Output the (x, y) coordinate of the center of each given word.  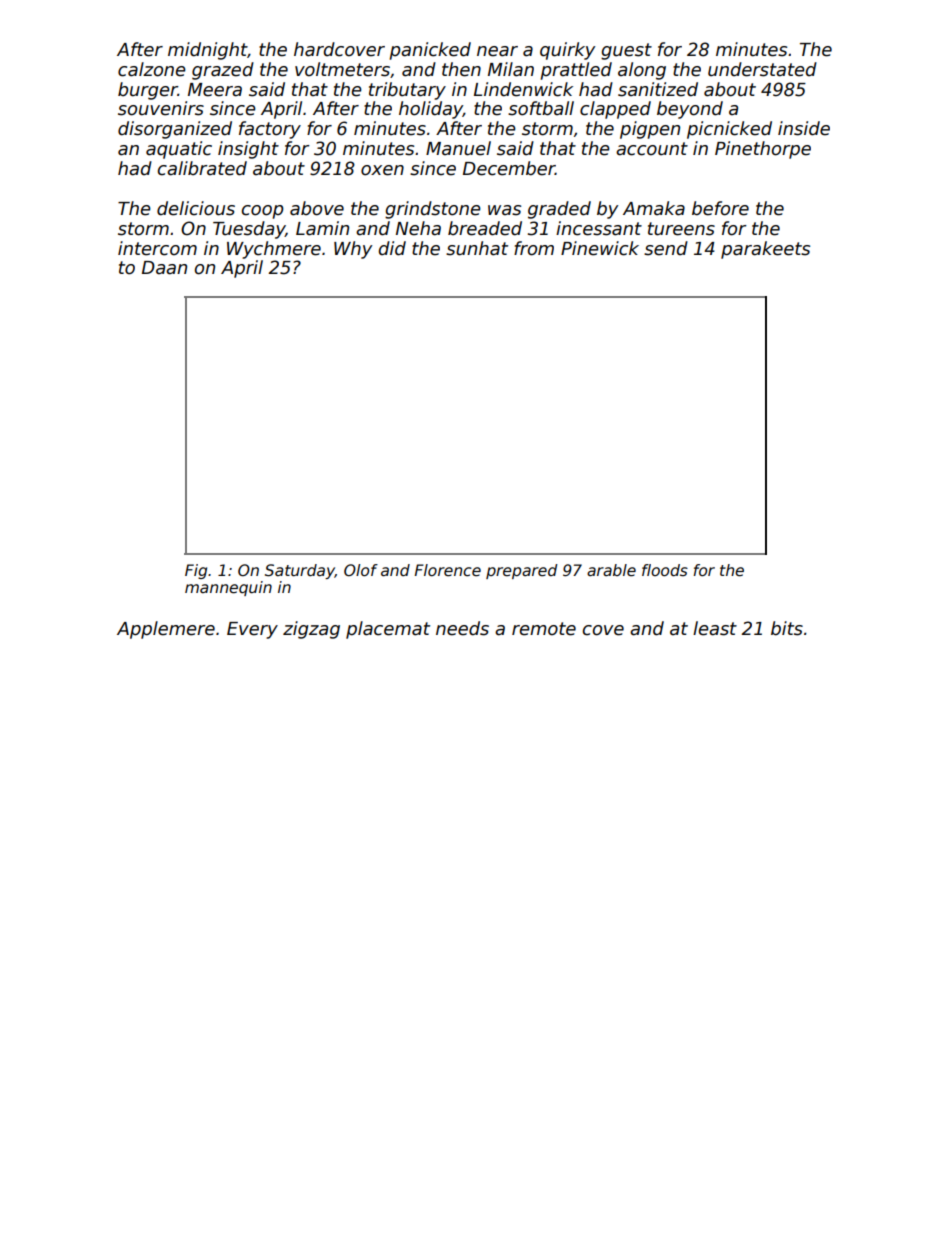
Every (252, 630)
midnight (208, 51)
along (642, 71)
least (715, 628)
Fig (196, 571)
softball (541, 108)
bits (787, 628)
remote (544, 629)
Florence (448, 570)
